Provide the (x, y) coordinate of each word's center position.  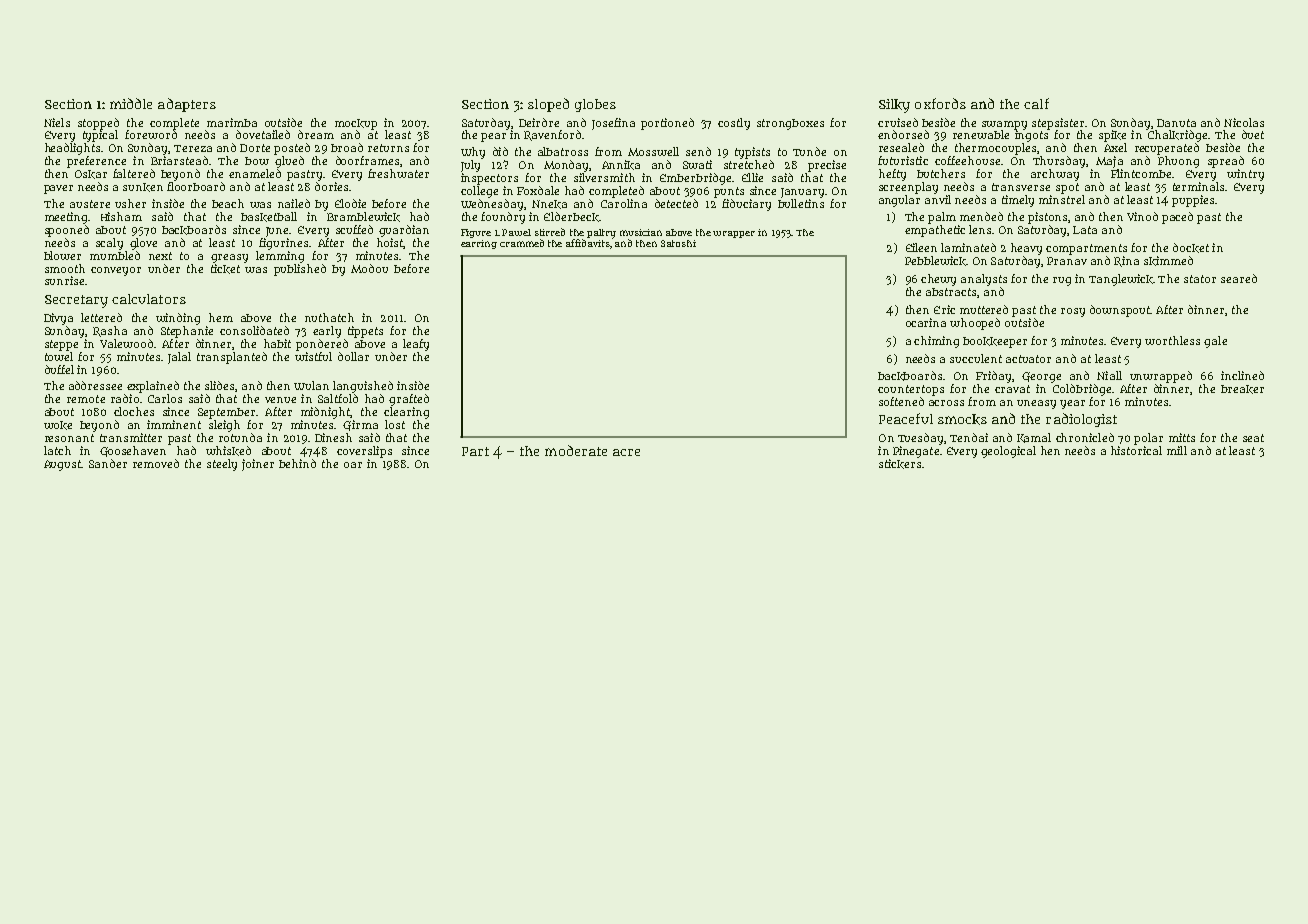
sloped (548, 105)
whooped (975, 324)
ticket (225, 269)
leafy (416, 345)
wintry (1245, 175)
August (62, 465)
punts (729, 192)
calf (1036, 103)
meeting (66, 218)
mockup (356, 124)
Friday (993, 377)
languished (363, 387)
